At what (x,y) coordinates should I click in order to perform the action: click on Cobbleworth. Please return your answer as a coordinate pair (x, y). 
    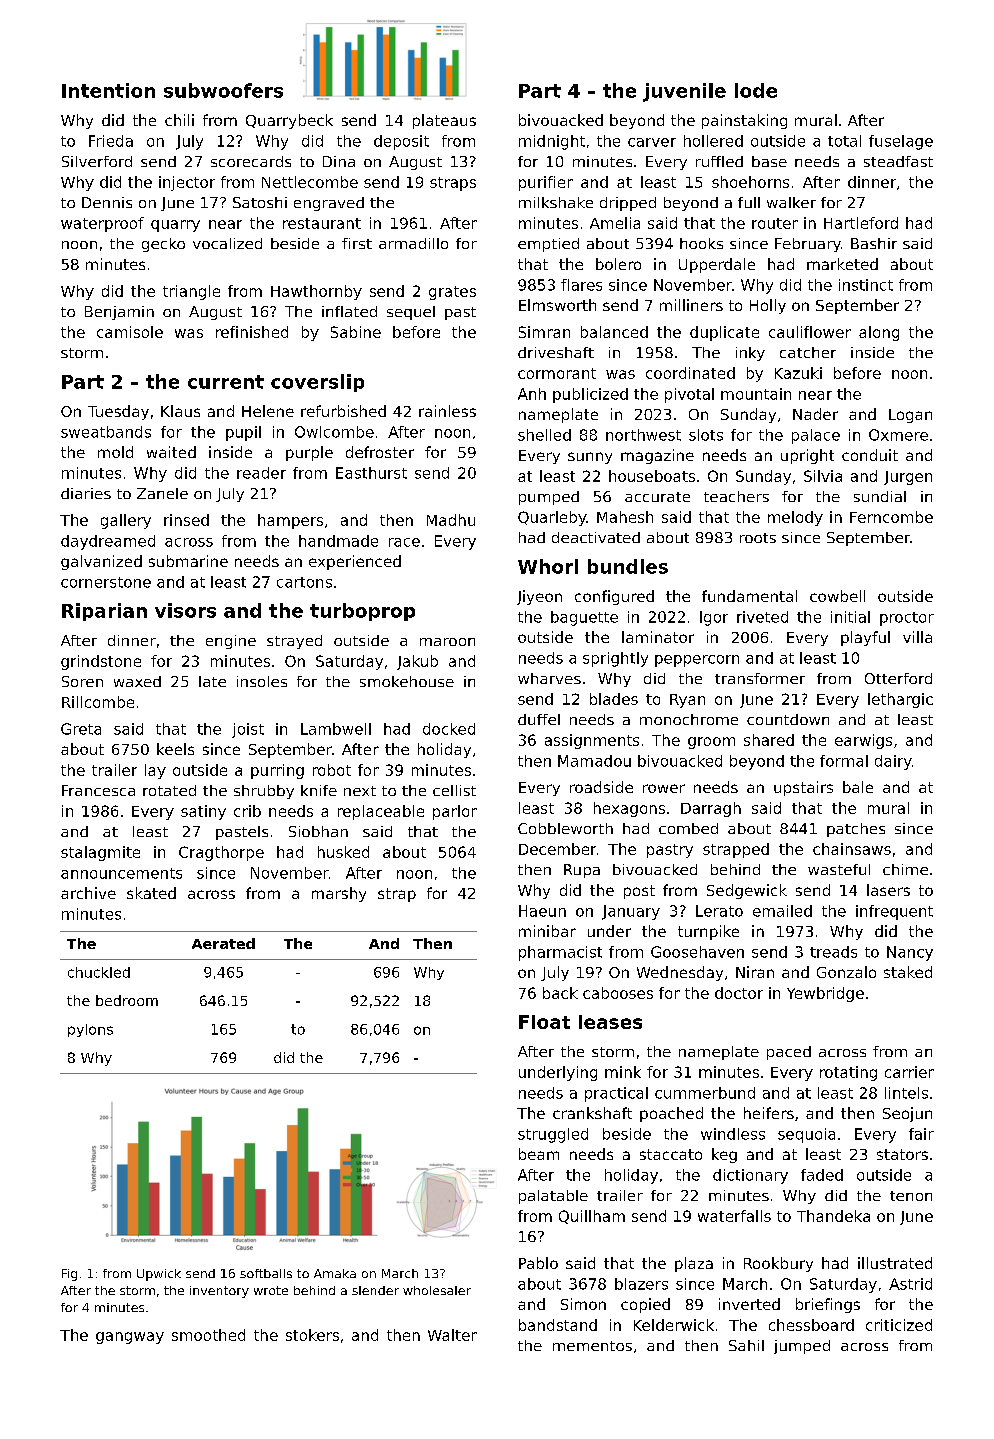
    Looking at the image, I should click on (565, 828).
